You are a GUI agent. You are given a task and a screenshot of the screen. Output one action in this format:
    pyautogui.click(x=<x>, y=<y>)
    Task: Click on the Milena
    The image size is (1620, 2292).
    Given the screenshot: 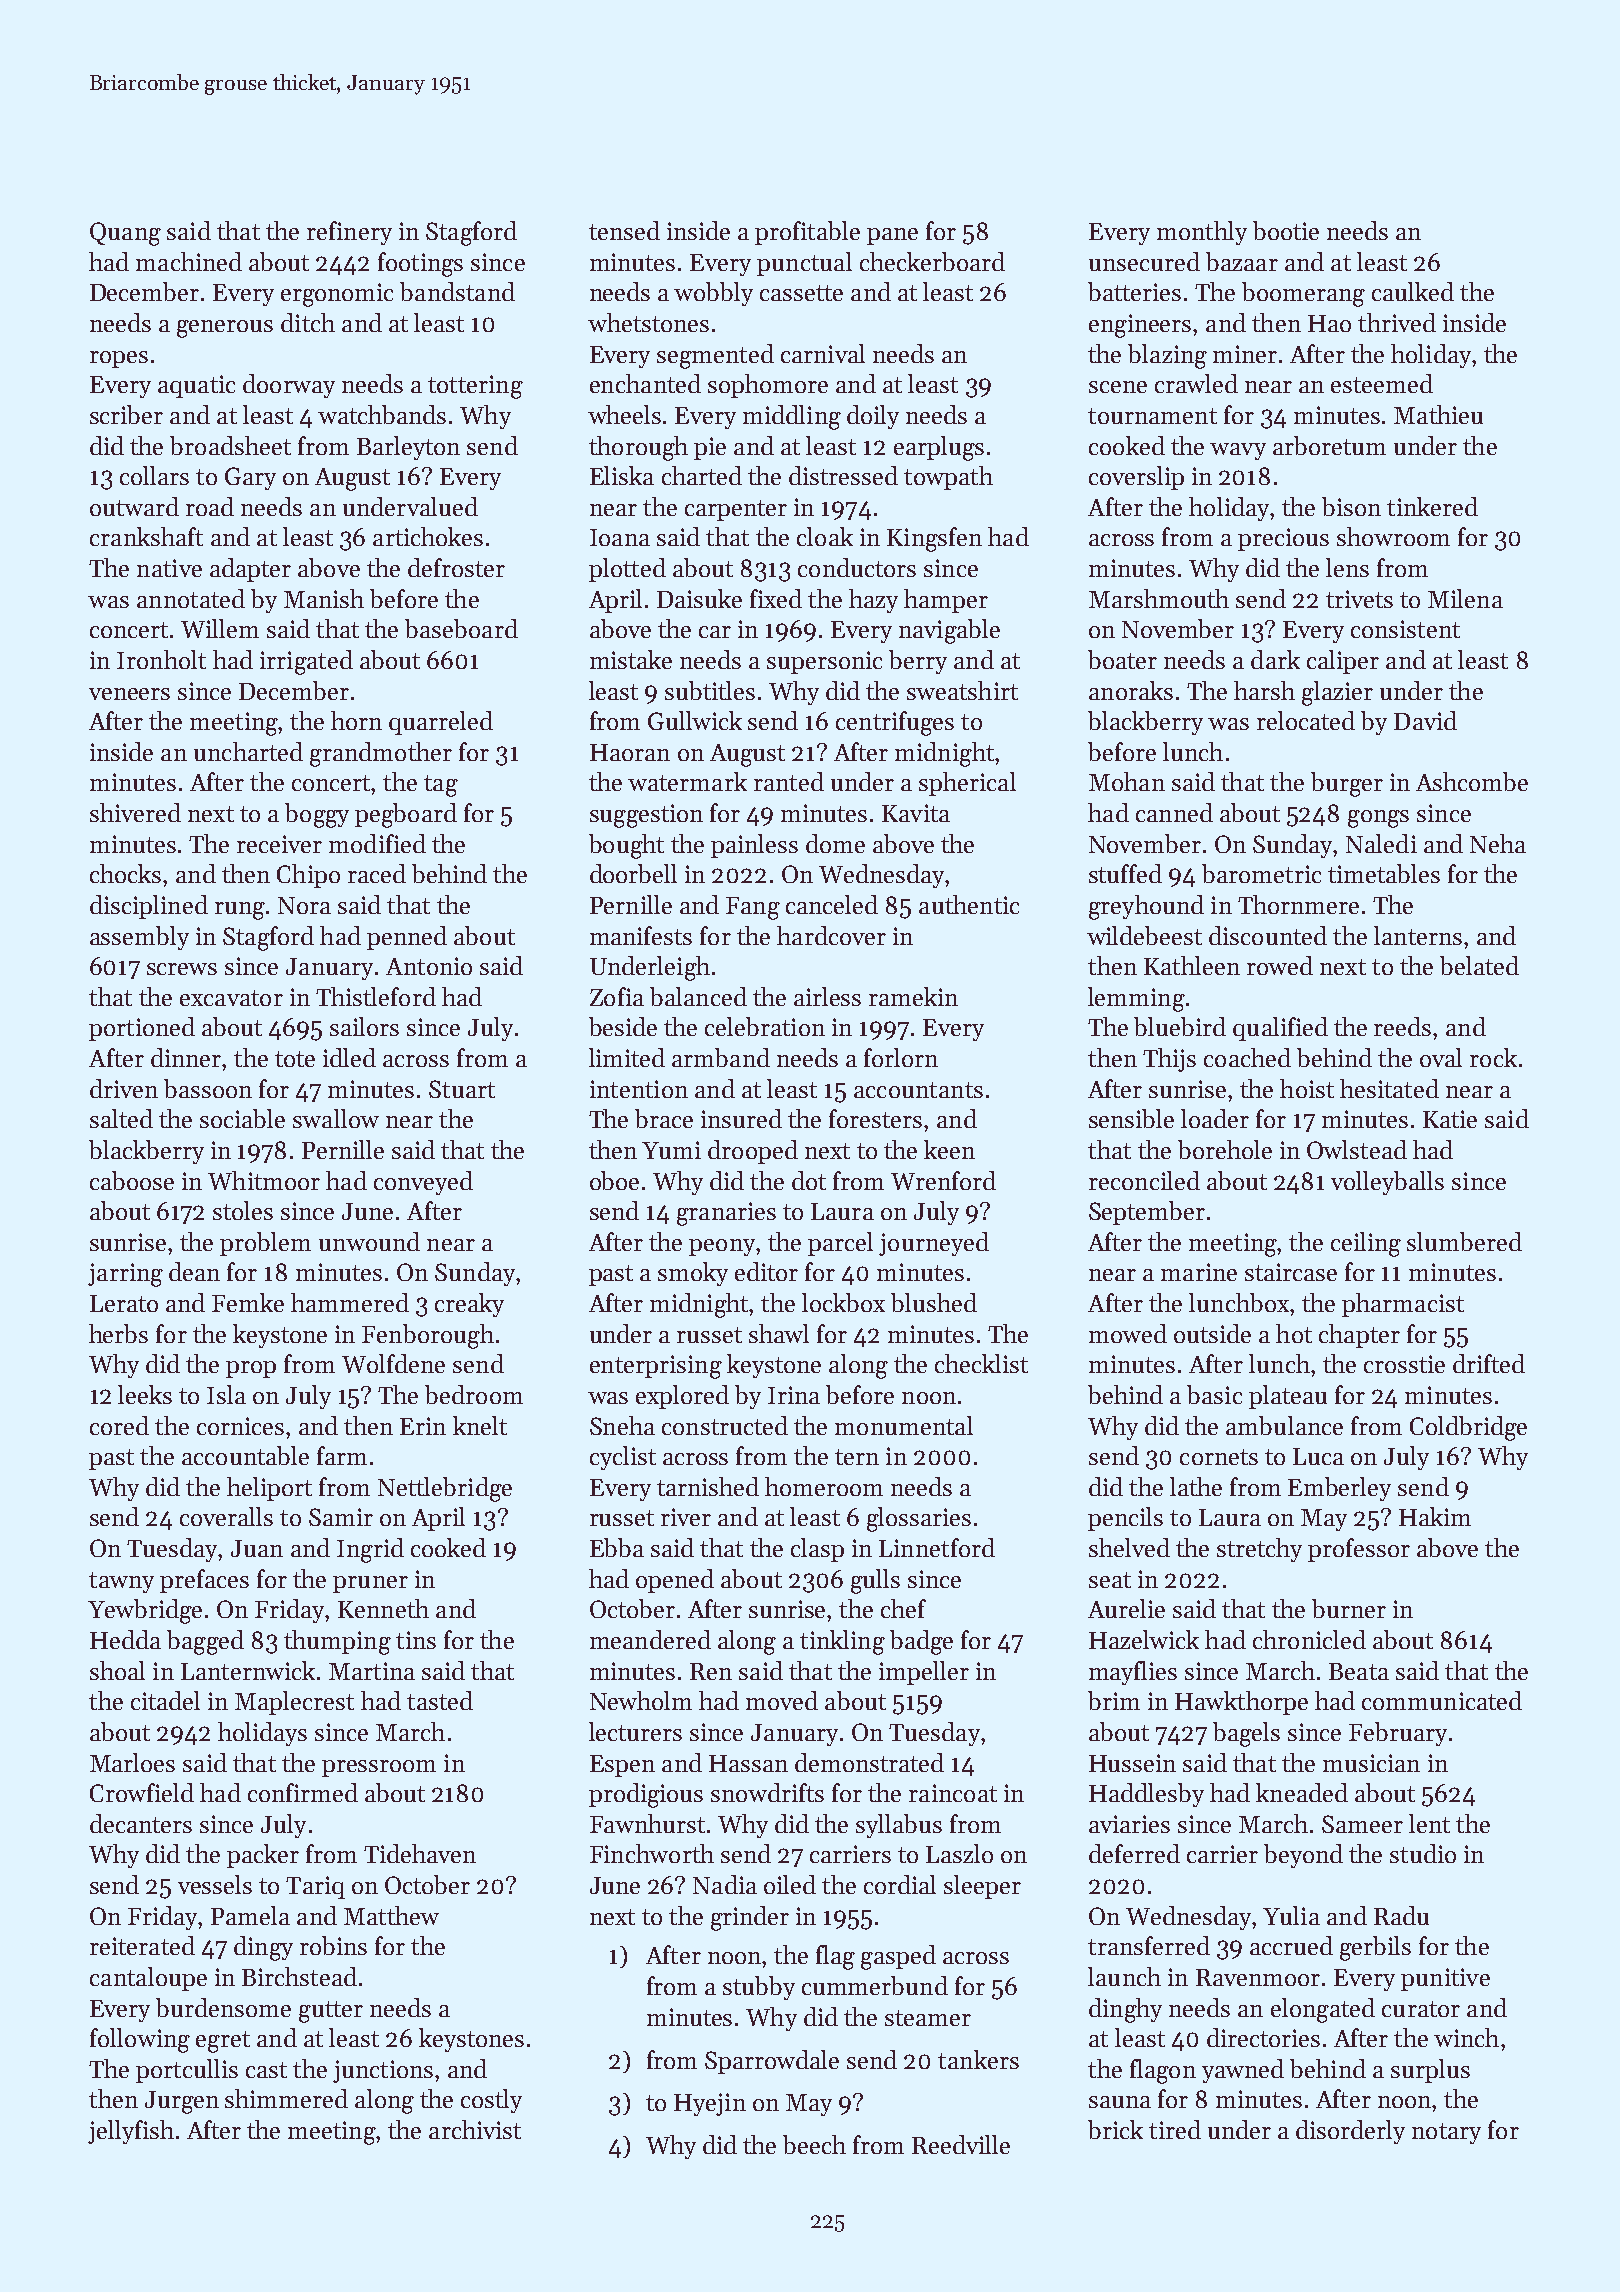 What is the action you would take?
    pyautogui.click(x=1465, y=598)
